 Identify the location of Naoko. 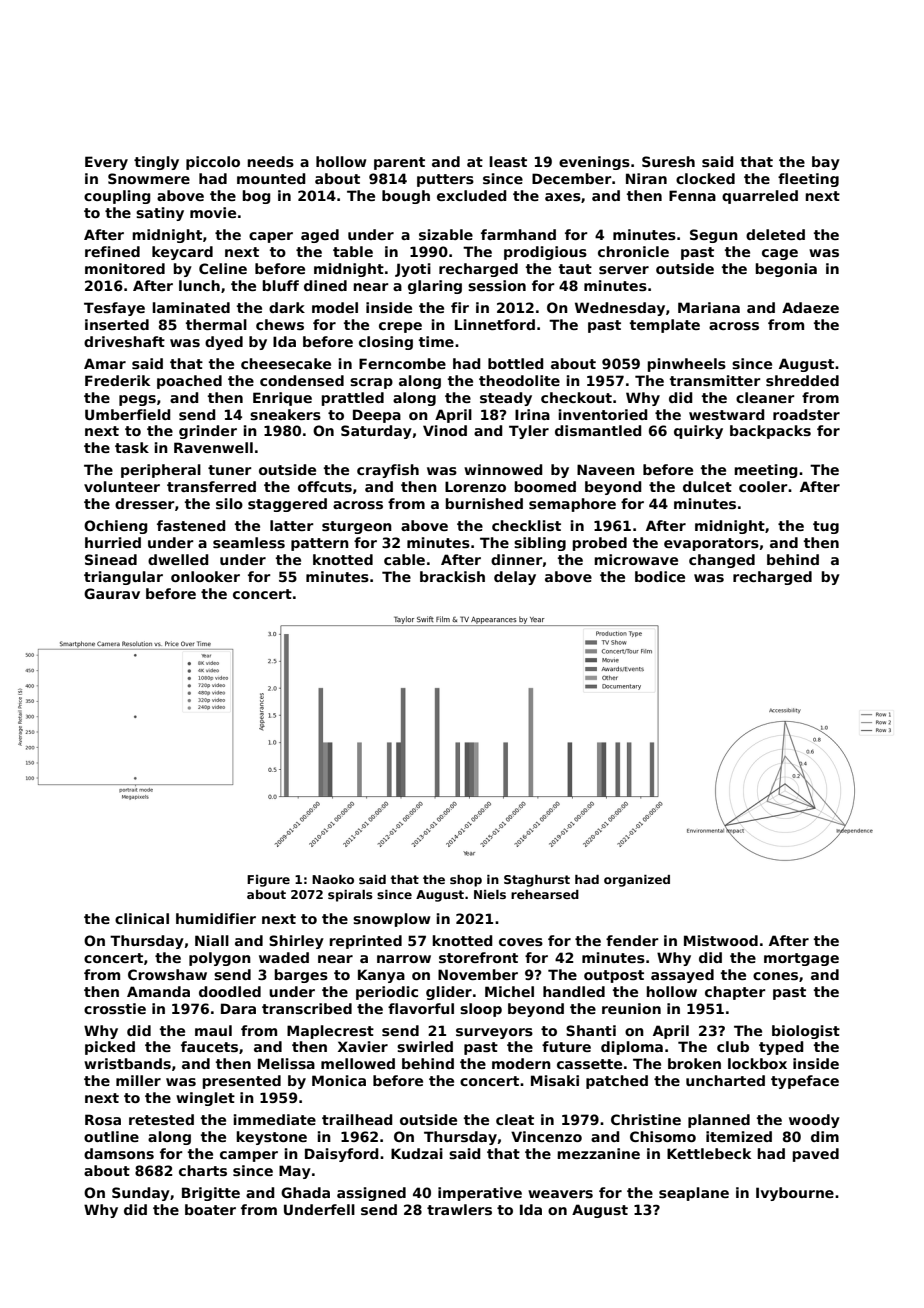
(333, 879).
